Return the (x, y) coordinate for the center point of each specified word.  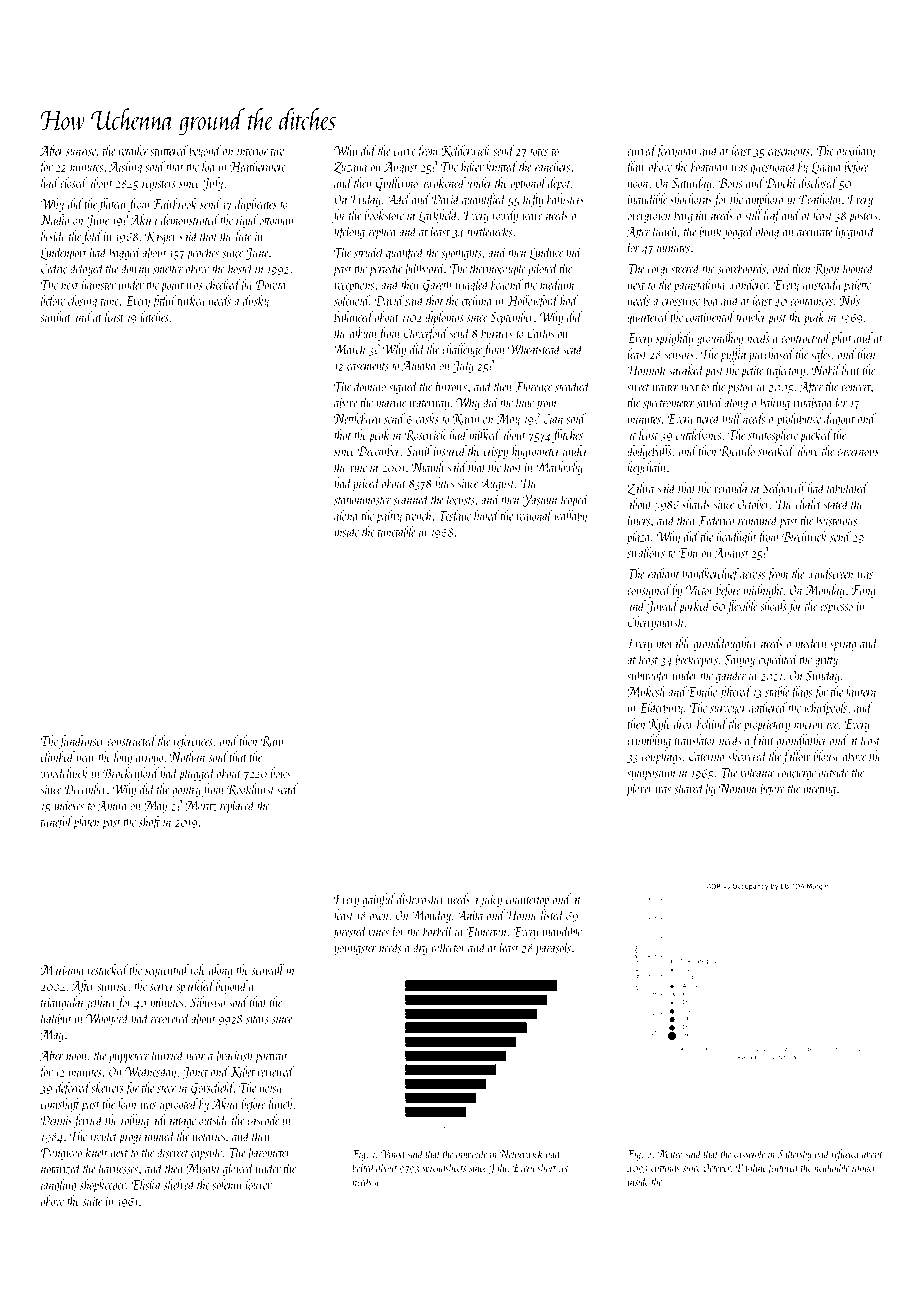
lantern (861, 691)
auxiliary (856, 152)
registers (159, 185)
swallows (646, 552)
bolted (363, 1167)
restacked (108, 969)
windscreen (830, 573)
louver (259, 1184)
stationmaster (362, 500)
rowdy (505, 216)
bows (280, 773)
